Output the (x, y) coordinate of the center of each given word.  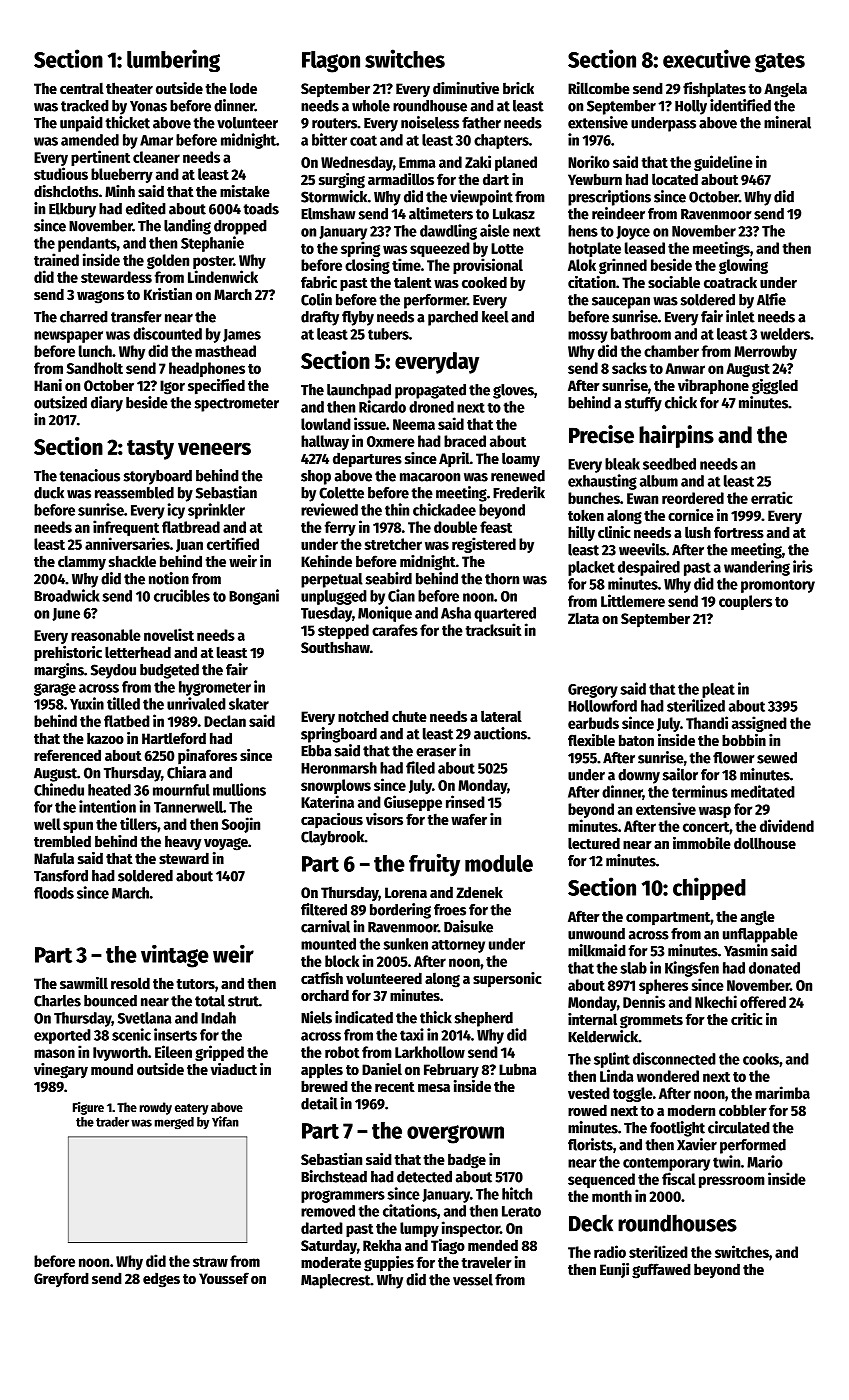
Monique (385, 614)
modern (691, 1110)
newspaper (68, 337)
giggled (775, 387)
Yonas (148, 106)
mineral (787, 122)
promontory (778, 586)
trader (112, 1122)
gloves (513, 391)
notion (169, 578)
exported (62, 1036)
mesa (434, 1088)
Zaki (478, 161)
